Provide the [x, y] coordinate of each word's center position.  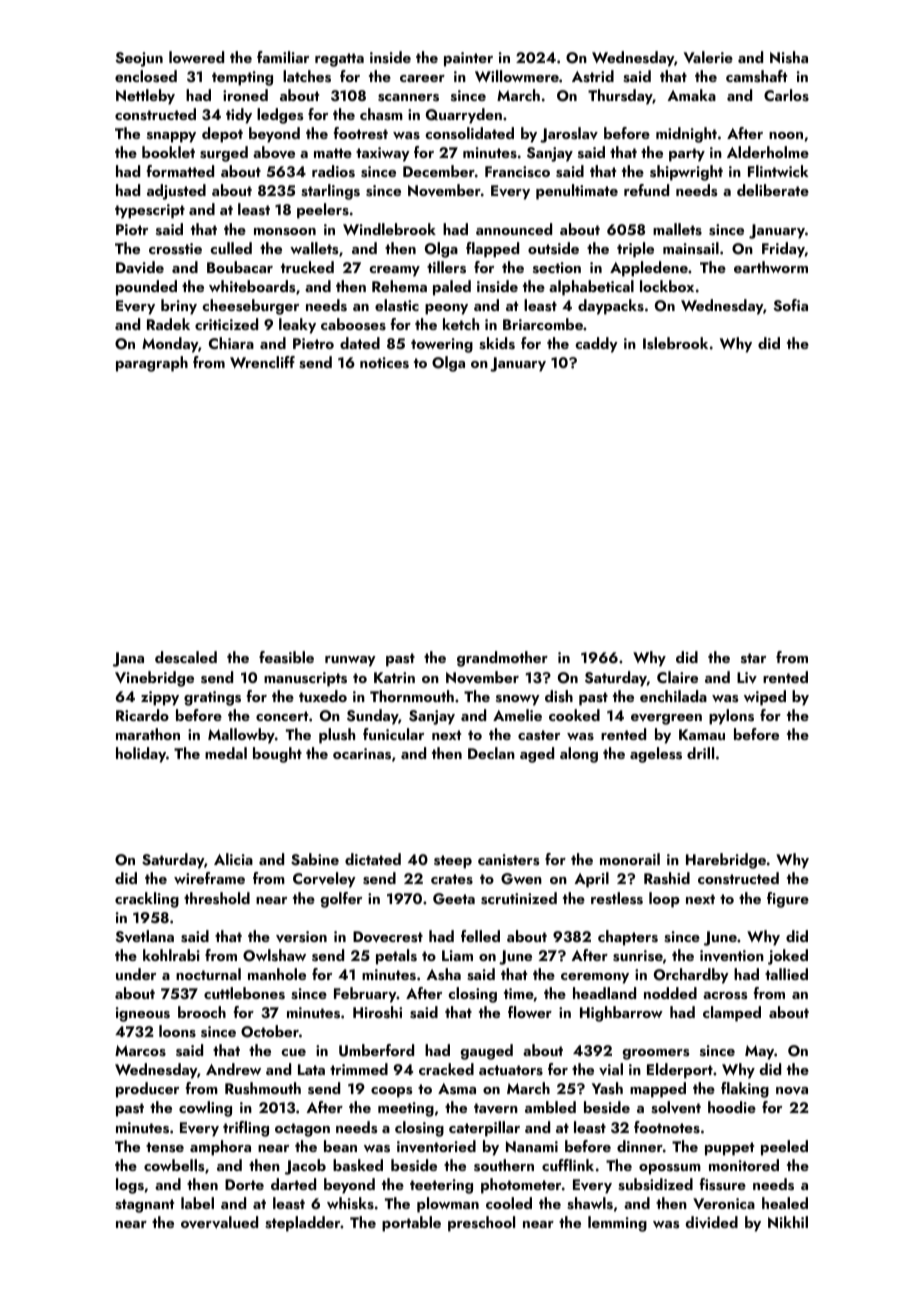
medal [226, 753]
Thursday [620, 97]
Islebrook [675, 343]
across [725, 996]
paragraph [152, 364]
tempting [242, 78]
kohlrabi [171, 955]
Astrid [593, 76]
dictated [373, 859]
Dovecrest [388, 937]
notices [384, 363]
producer [147, 1090]
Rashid [667, 878]
